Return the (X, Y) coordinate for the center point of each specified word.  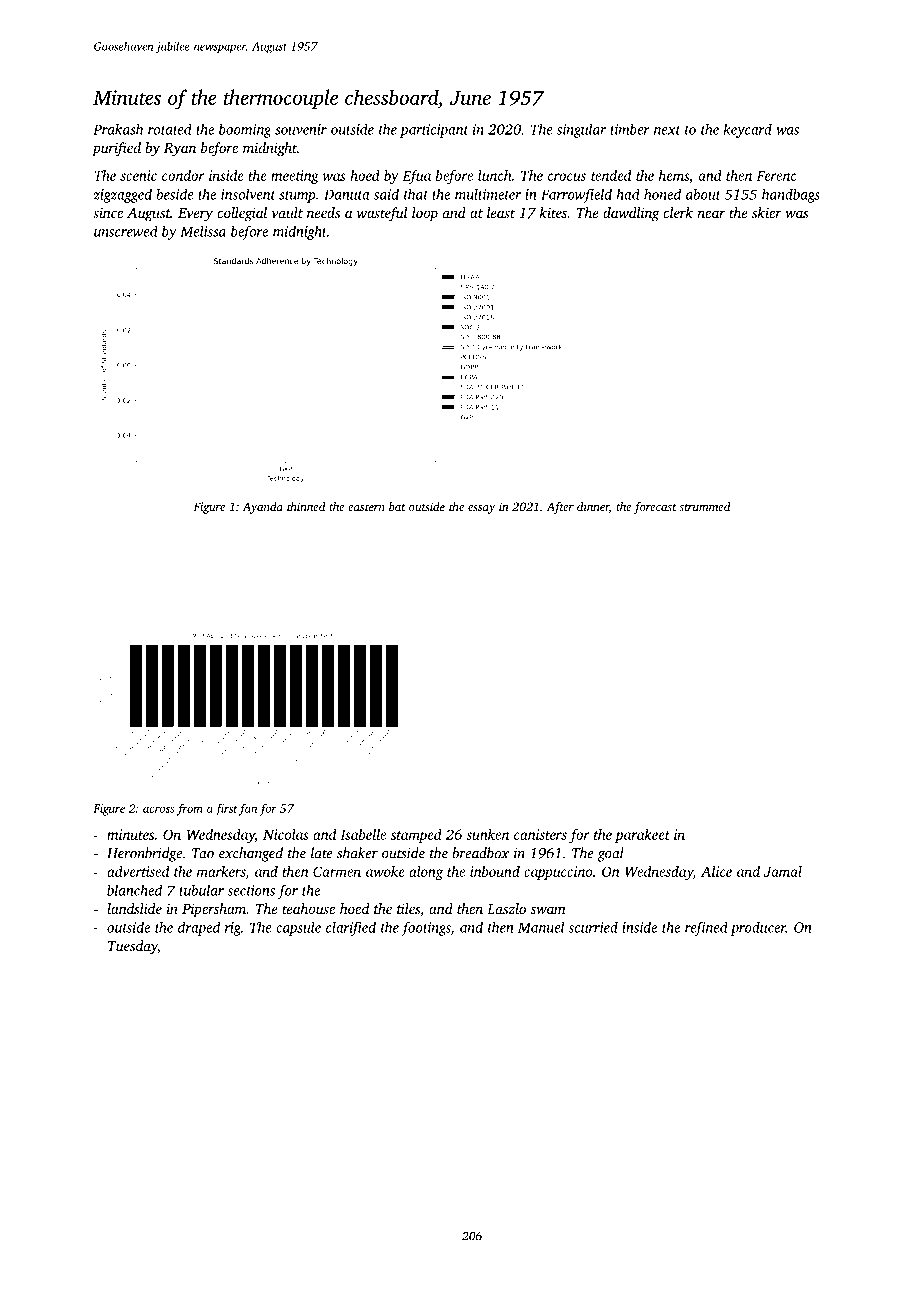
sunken (487, 834)
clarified (351, 928)
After (560, 508)
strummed (704, 506)
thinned (306, 506)
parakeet (642, 836)
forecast (655, 508)
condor (183, 175)
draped (199, 928)
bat (397, 506)
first (226, 809)
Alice (716, 871)
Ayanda (262, 508)
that (416, 194)
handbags (791, 195)
